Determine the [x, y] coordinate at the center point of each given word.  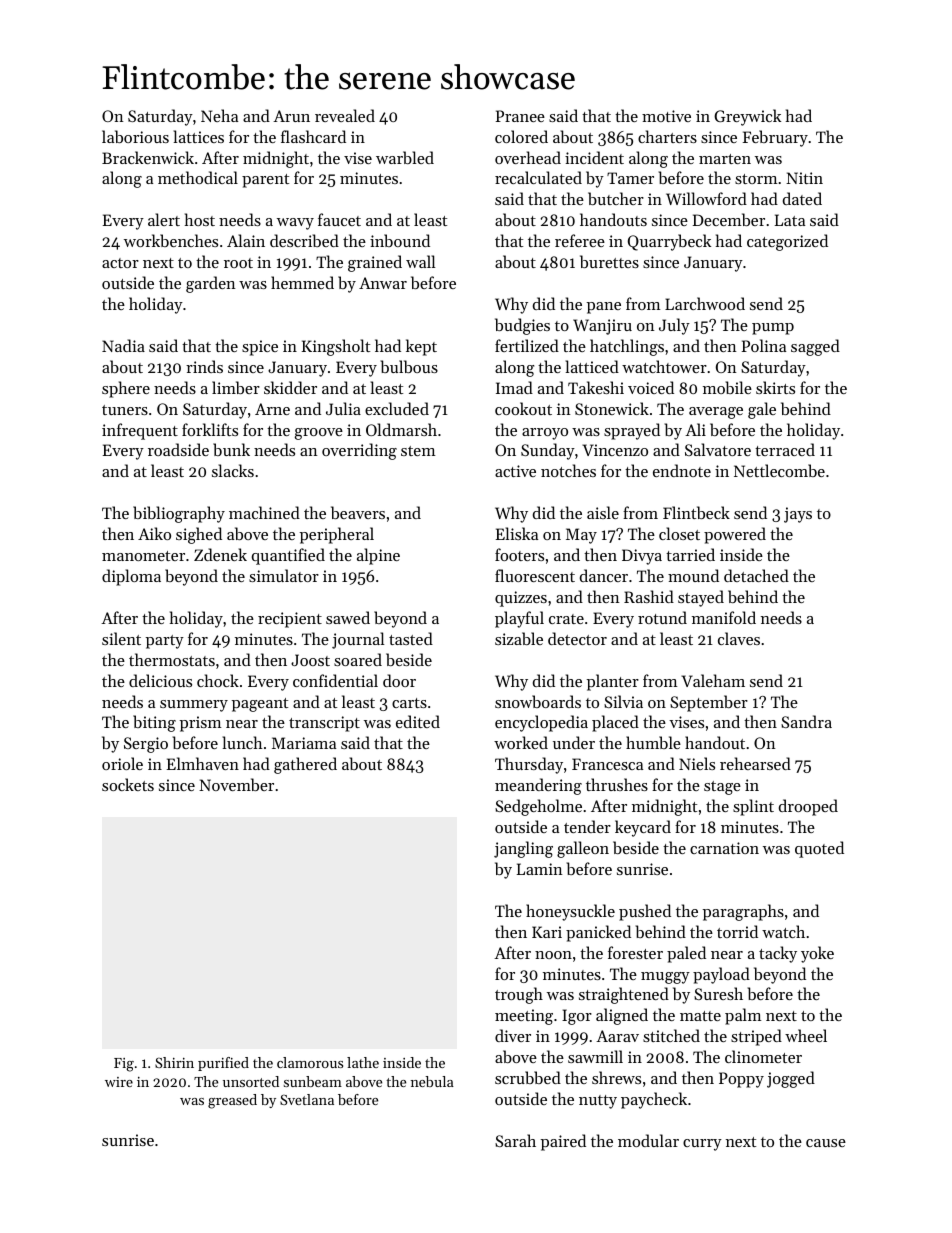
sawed [348, 617]
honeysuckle [570, 912]
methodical [198, 177]
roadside [178, 449]
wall [421, 261]
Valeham [713, 680]
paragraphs [743, 912]
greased [232, 1101]
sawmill [595, 1056]
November [236, 784]
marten [725, 159]
